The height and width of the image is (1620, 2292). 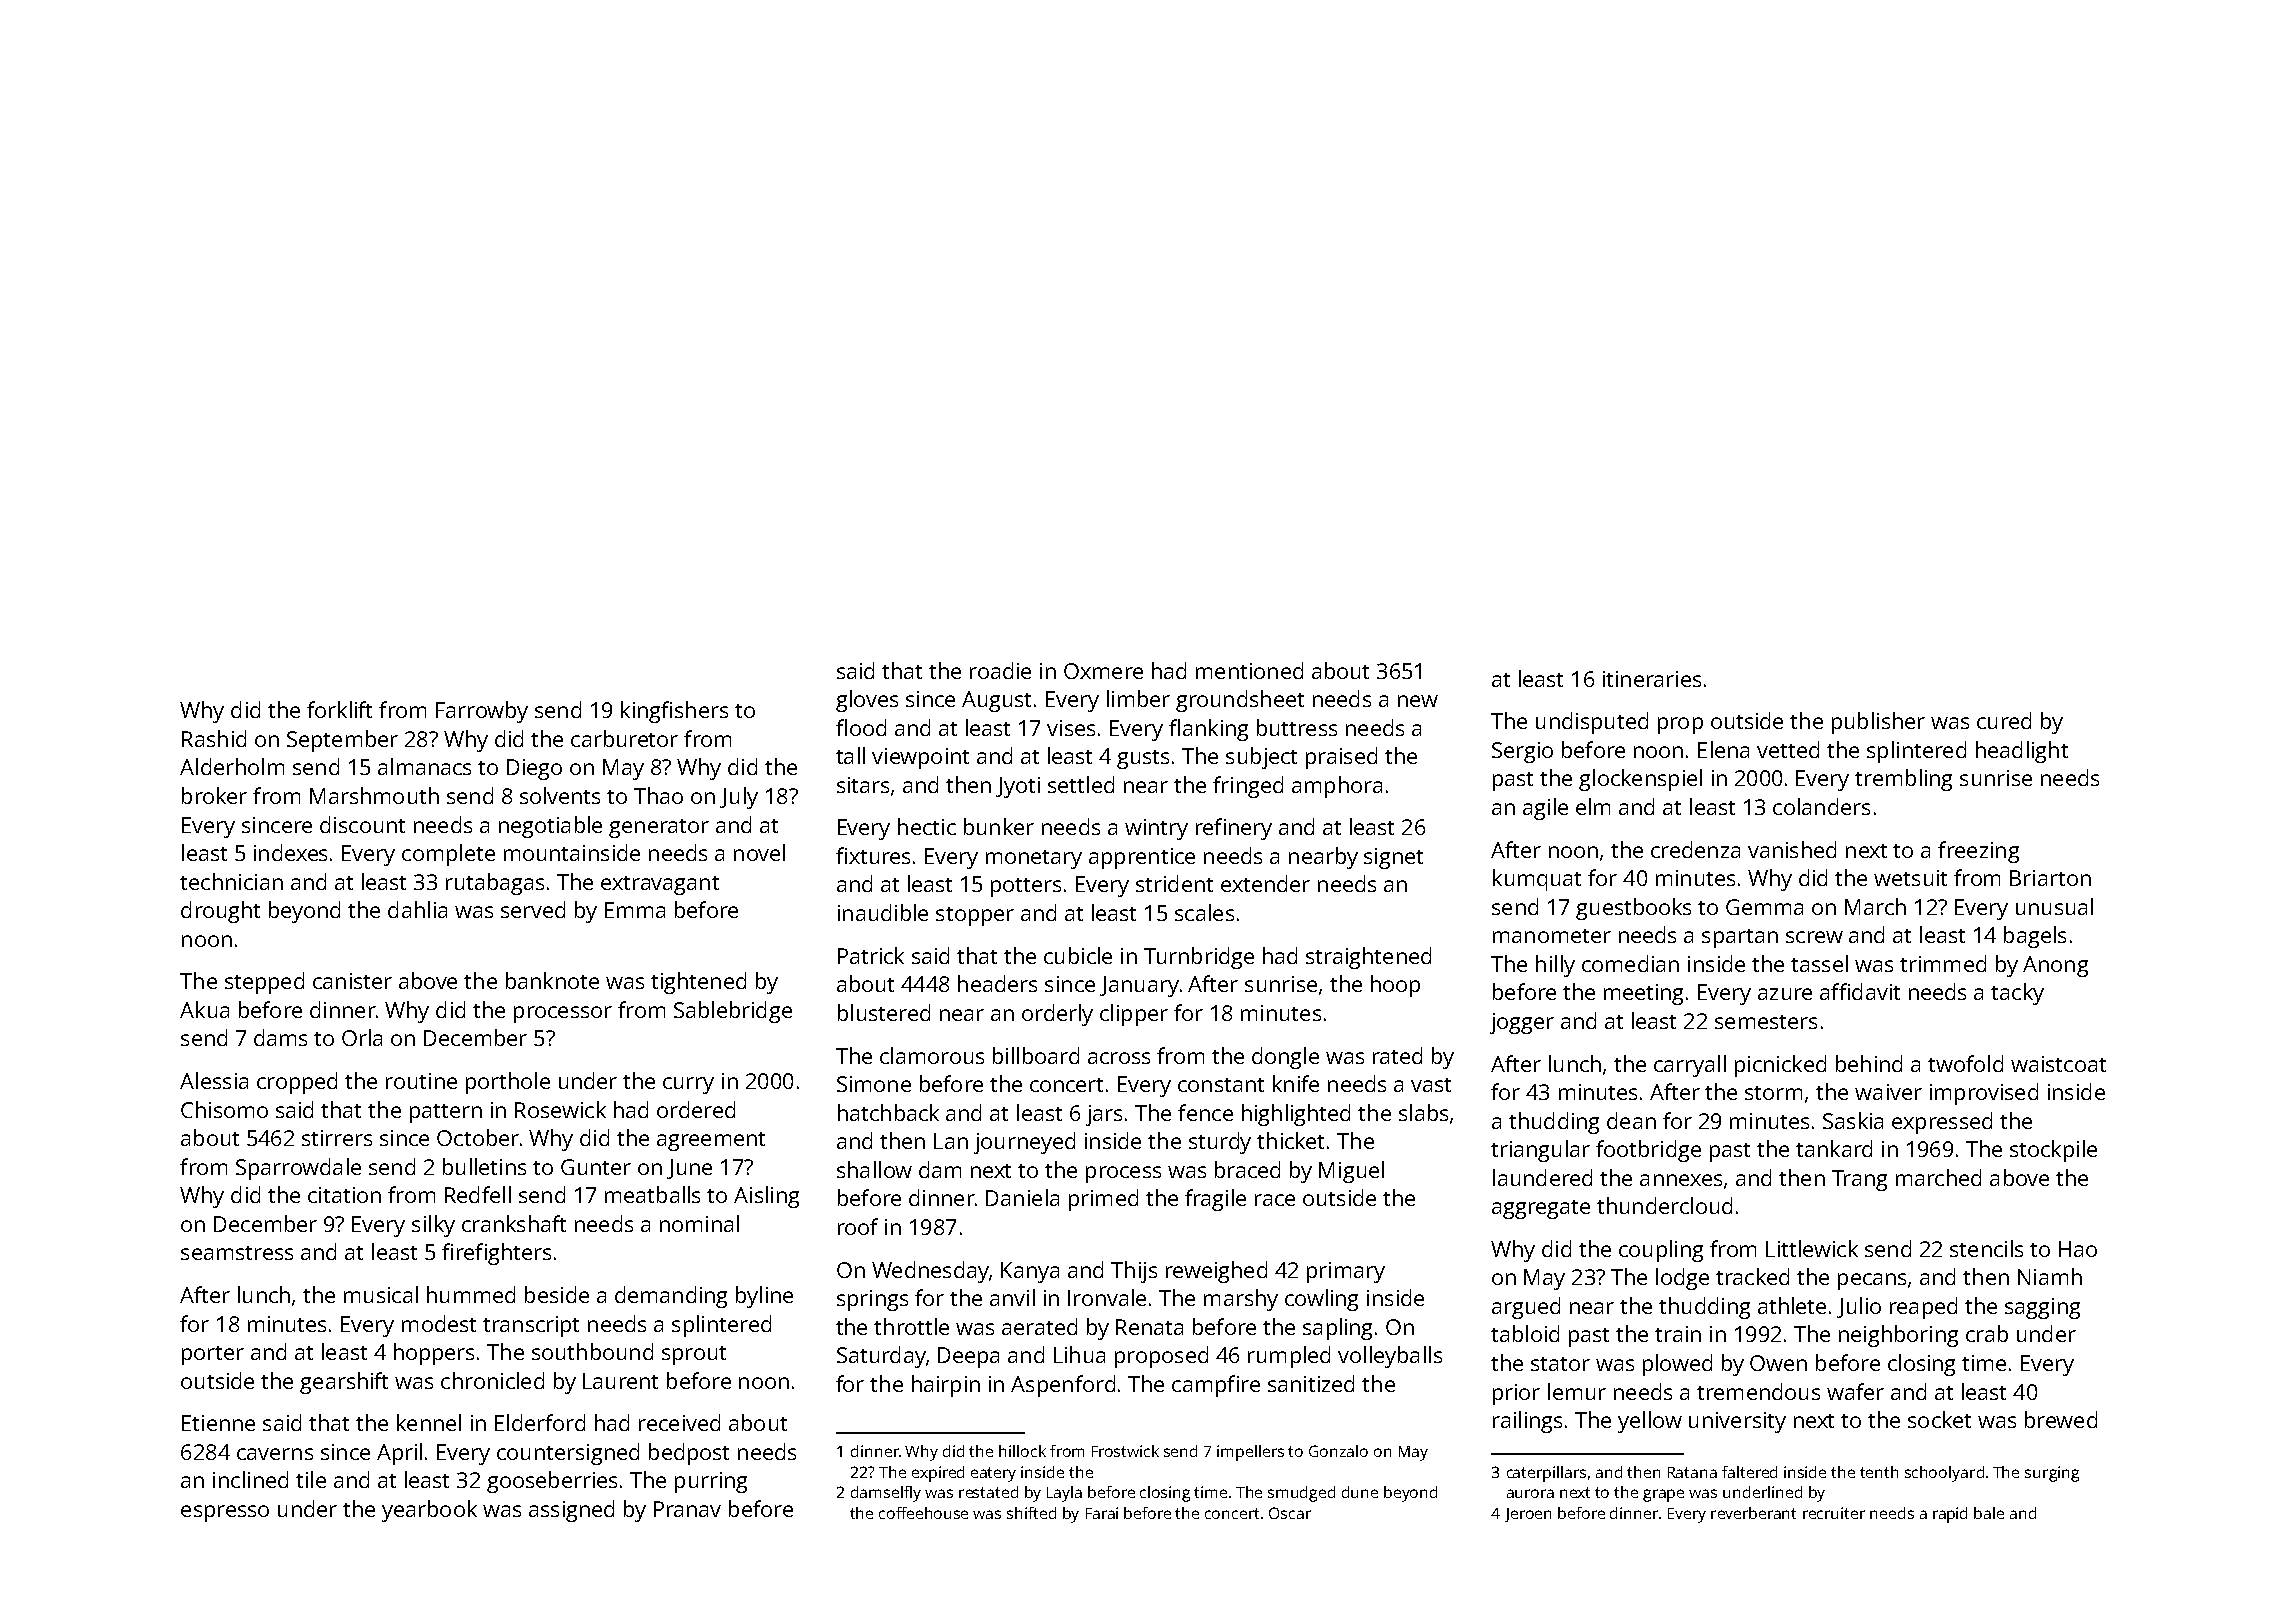 What do you see at coordinates (1078, 955) in the image?
I see `cubicle` at bounding box center [1078, 955].
